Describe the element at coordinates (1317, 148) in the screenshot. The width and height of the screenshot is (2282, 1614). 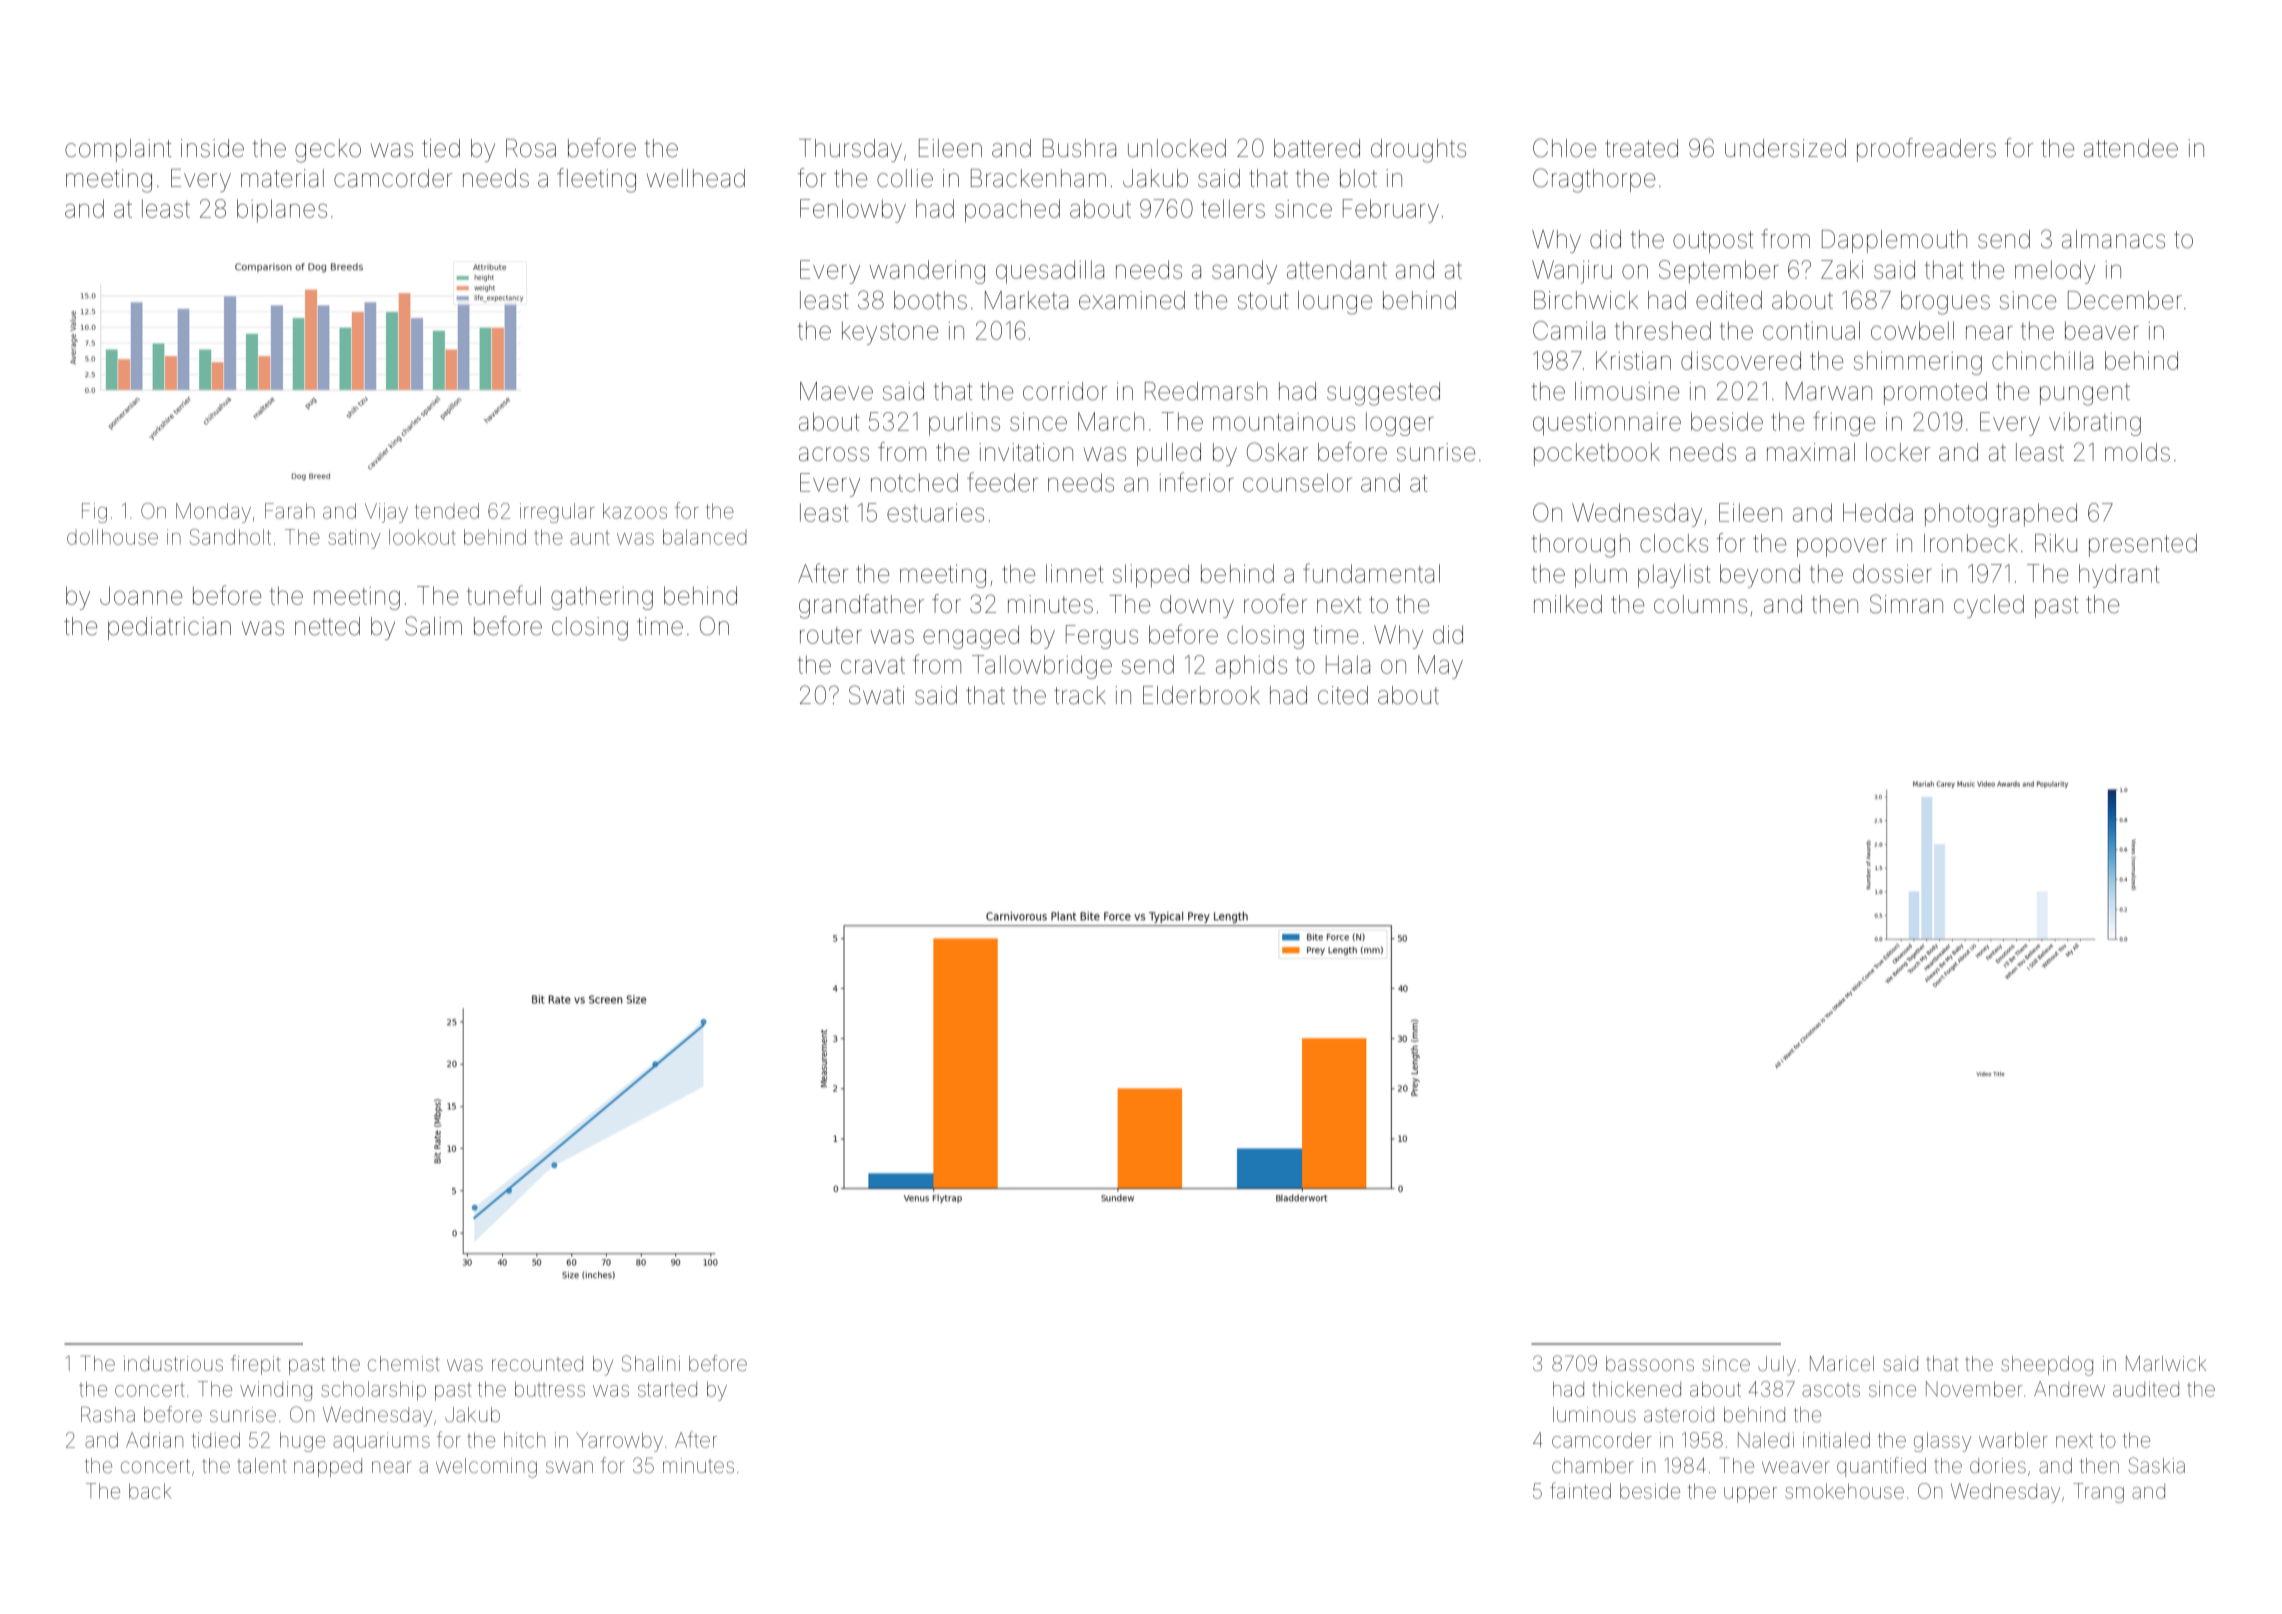
I see `battered` at that location.
